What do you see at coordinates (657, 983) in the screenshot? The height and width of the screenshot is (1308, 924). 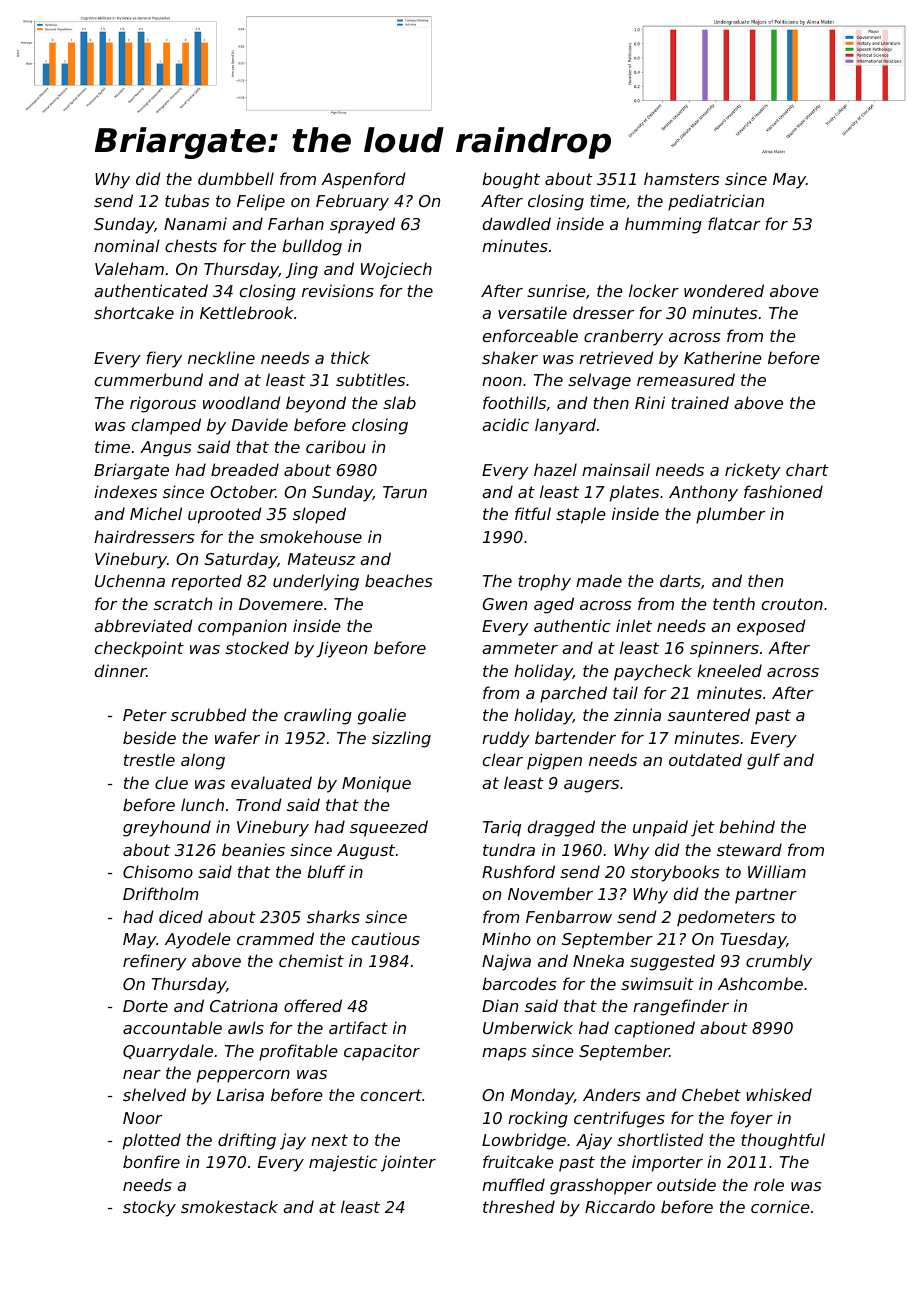 I see `swimsuit` at bounding box center [657, 983].
